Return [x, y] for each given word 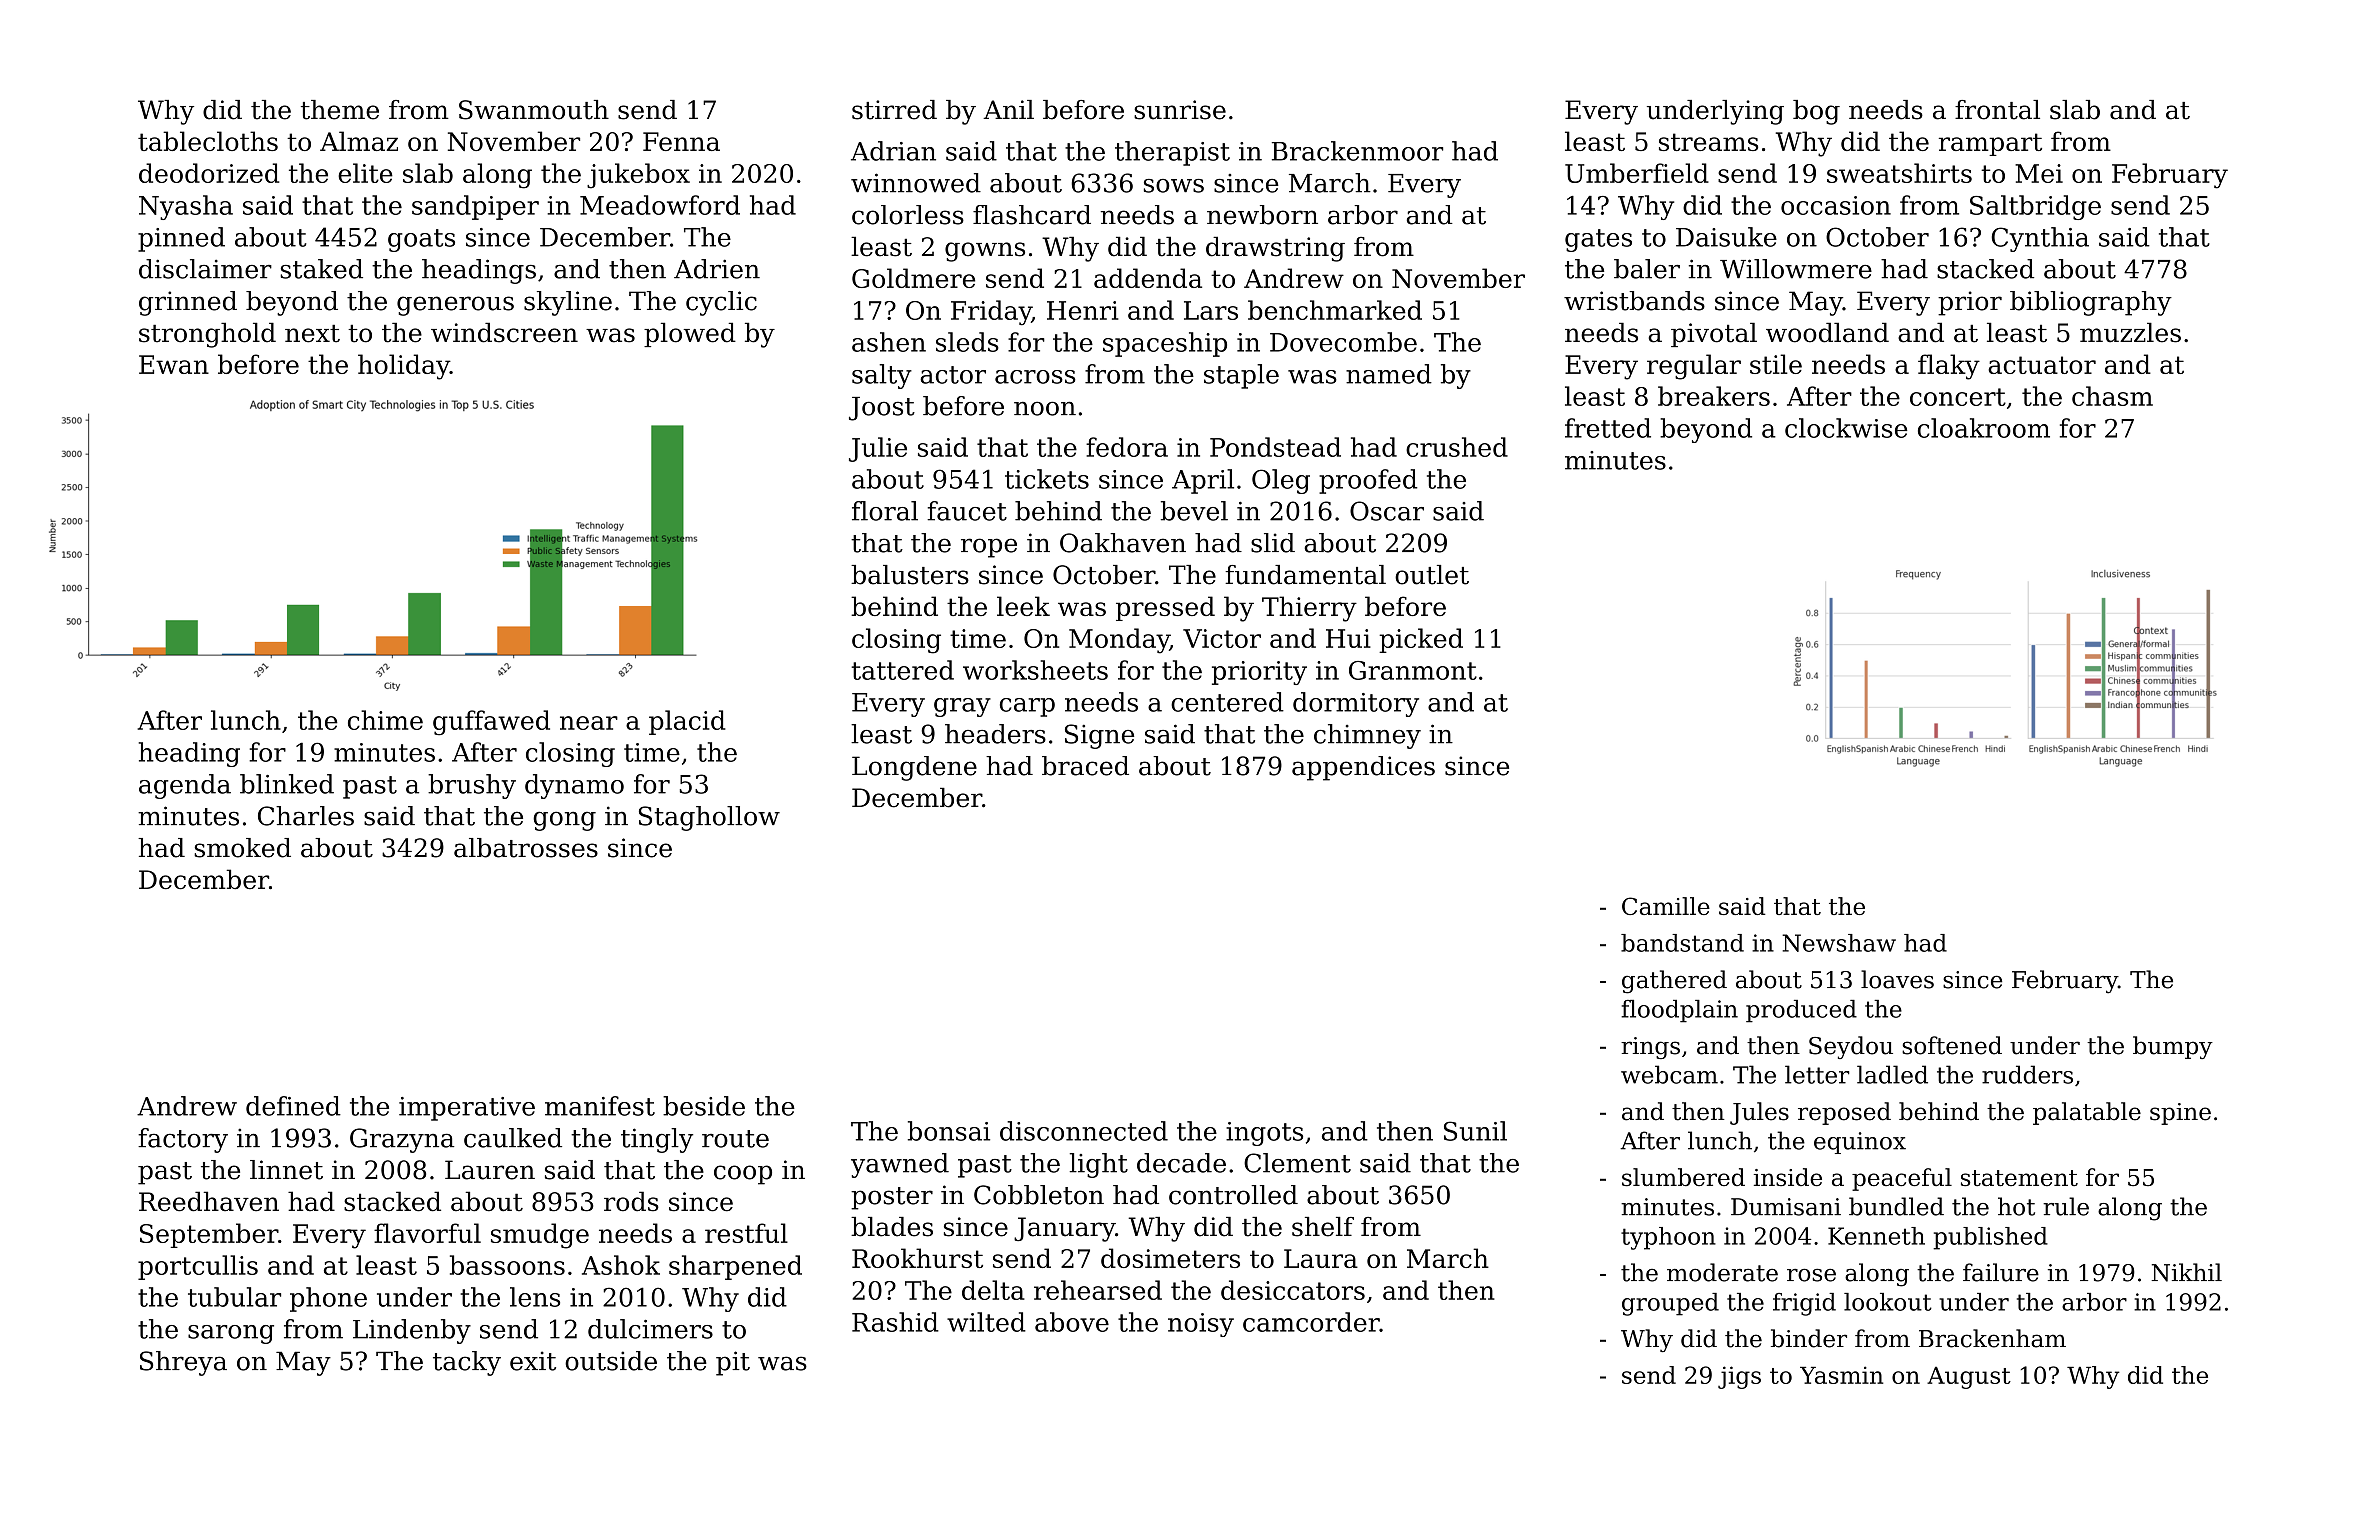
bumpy [2173, 1047]
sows [1174, 186]
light [1099, 1165]
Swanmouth [534, 110]
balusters [910, 575]
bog [1816, 112]
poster [892, 1198]
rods [631, 1201]
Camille [1666, 906]
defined [293, 1106]
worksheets [1035, 670]
